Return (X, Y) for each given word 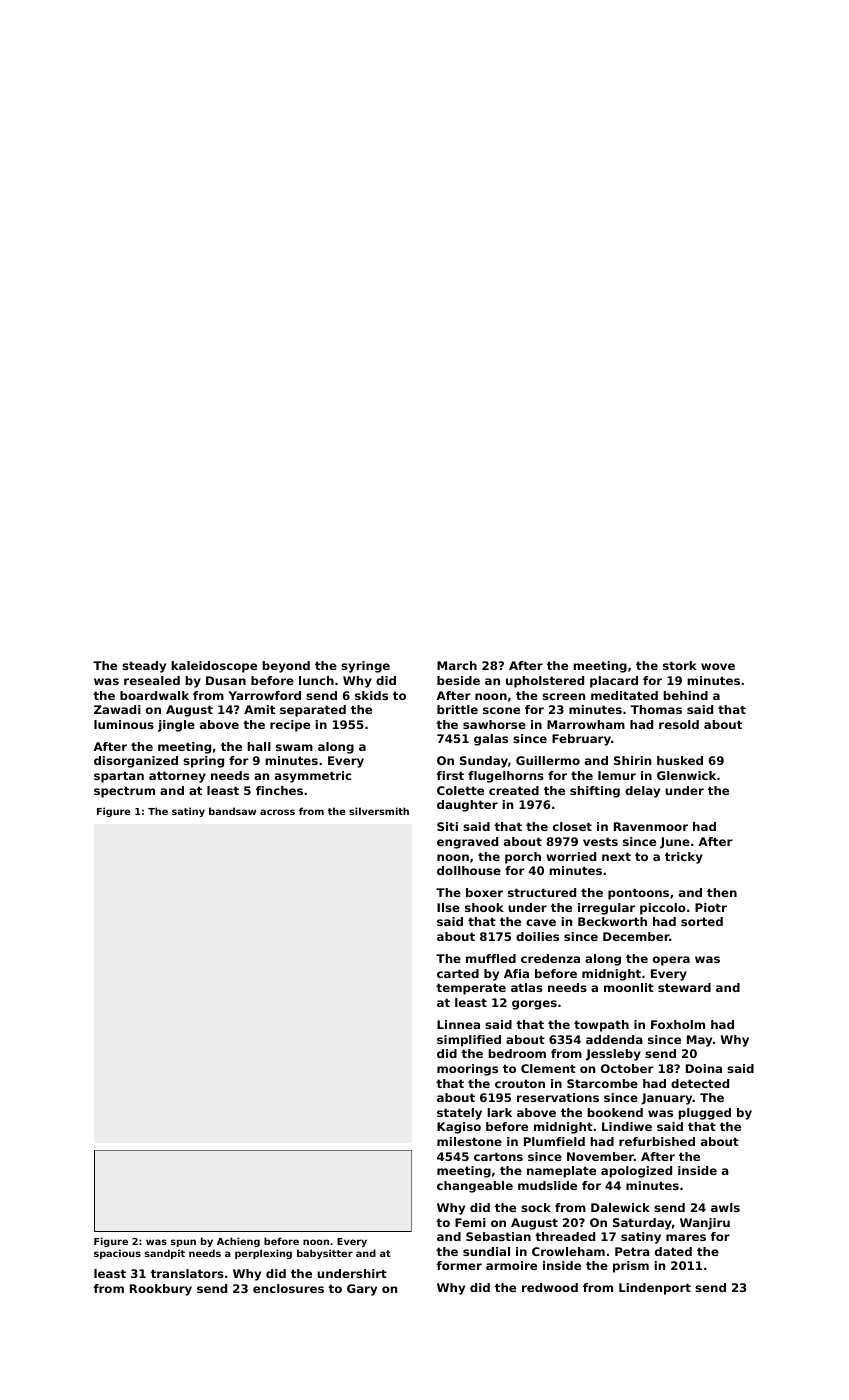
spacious (117, 1254)
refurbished (657, 1141)
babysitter (325, 1254)
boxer (484, 892)
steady (144, 667)
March (457, 665)
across (277, 812)
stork (680, 665)
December (636, 936)
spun (183, 1243)
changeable (475, 1187)
